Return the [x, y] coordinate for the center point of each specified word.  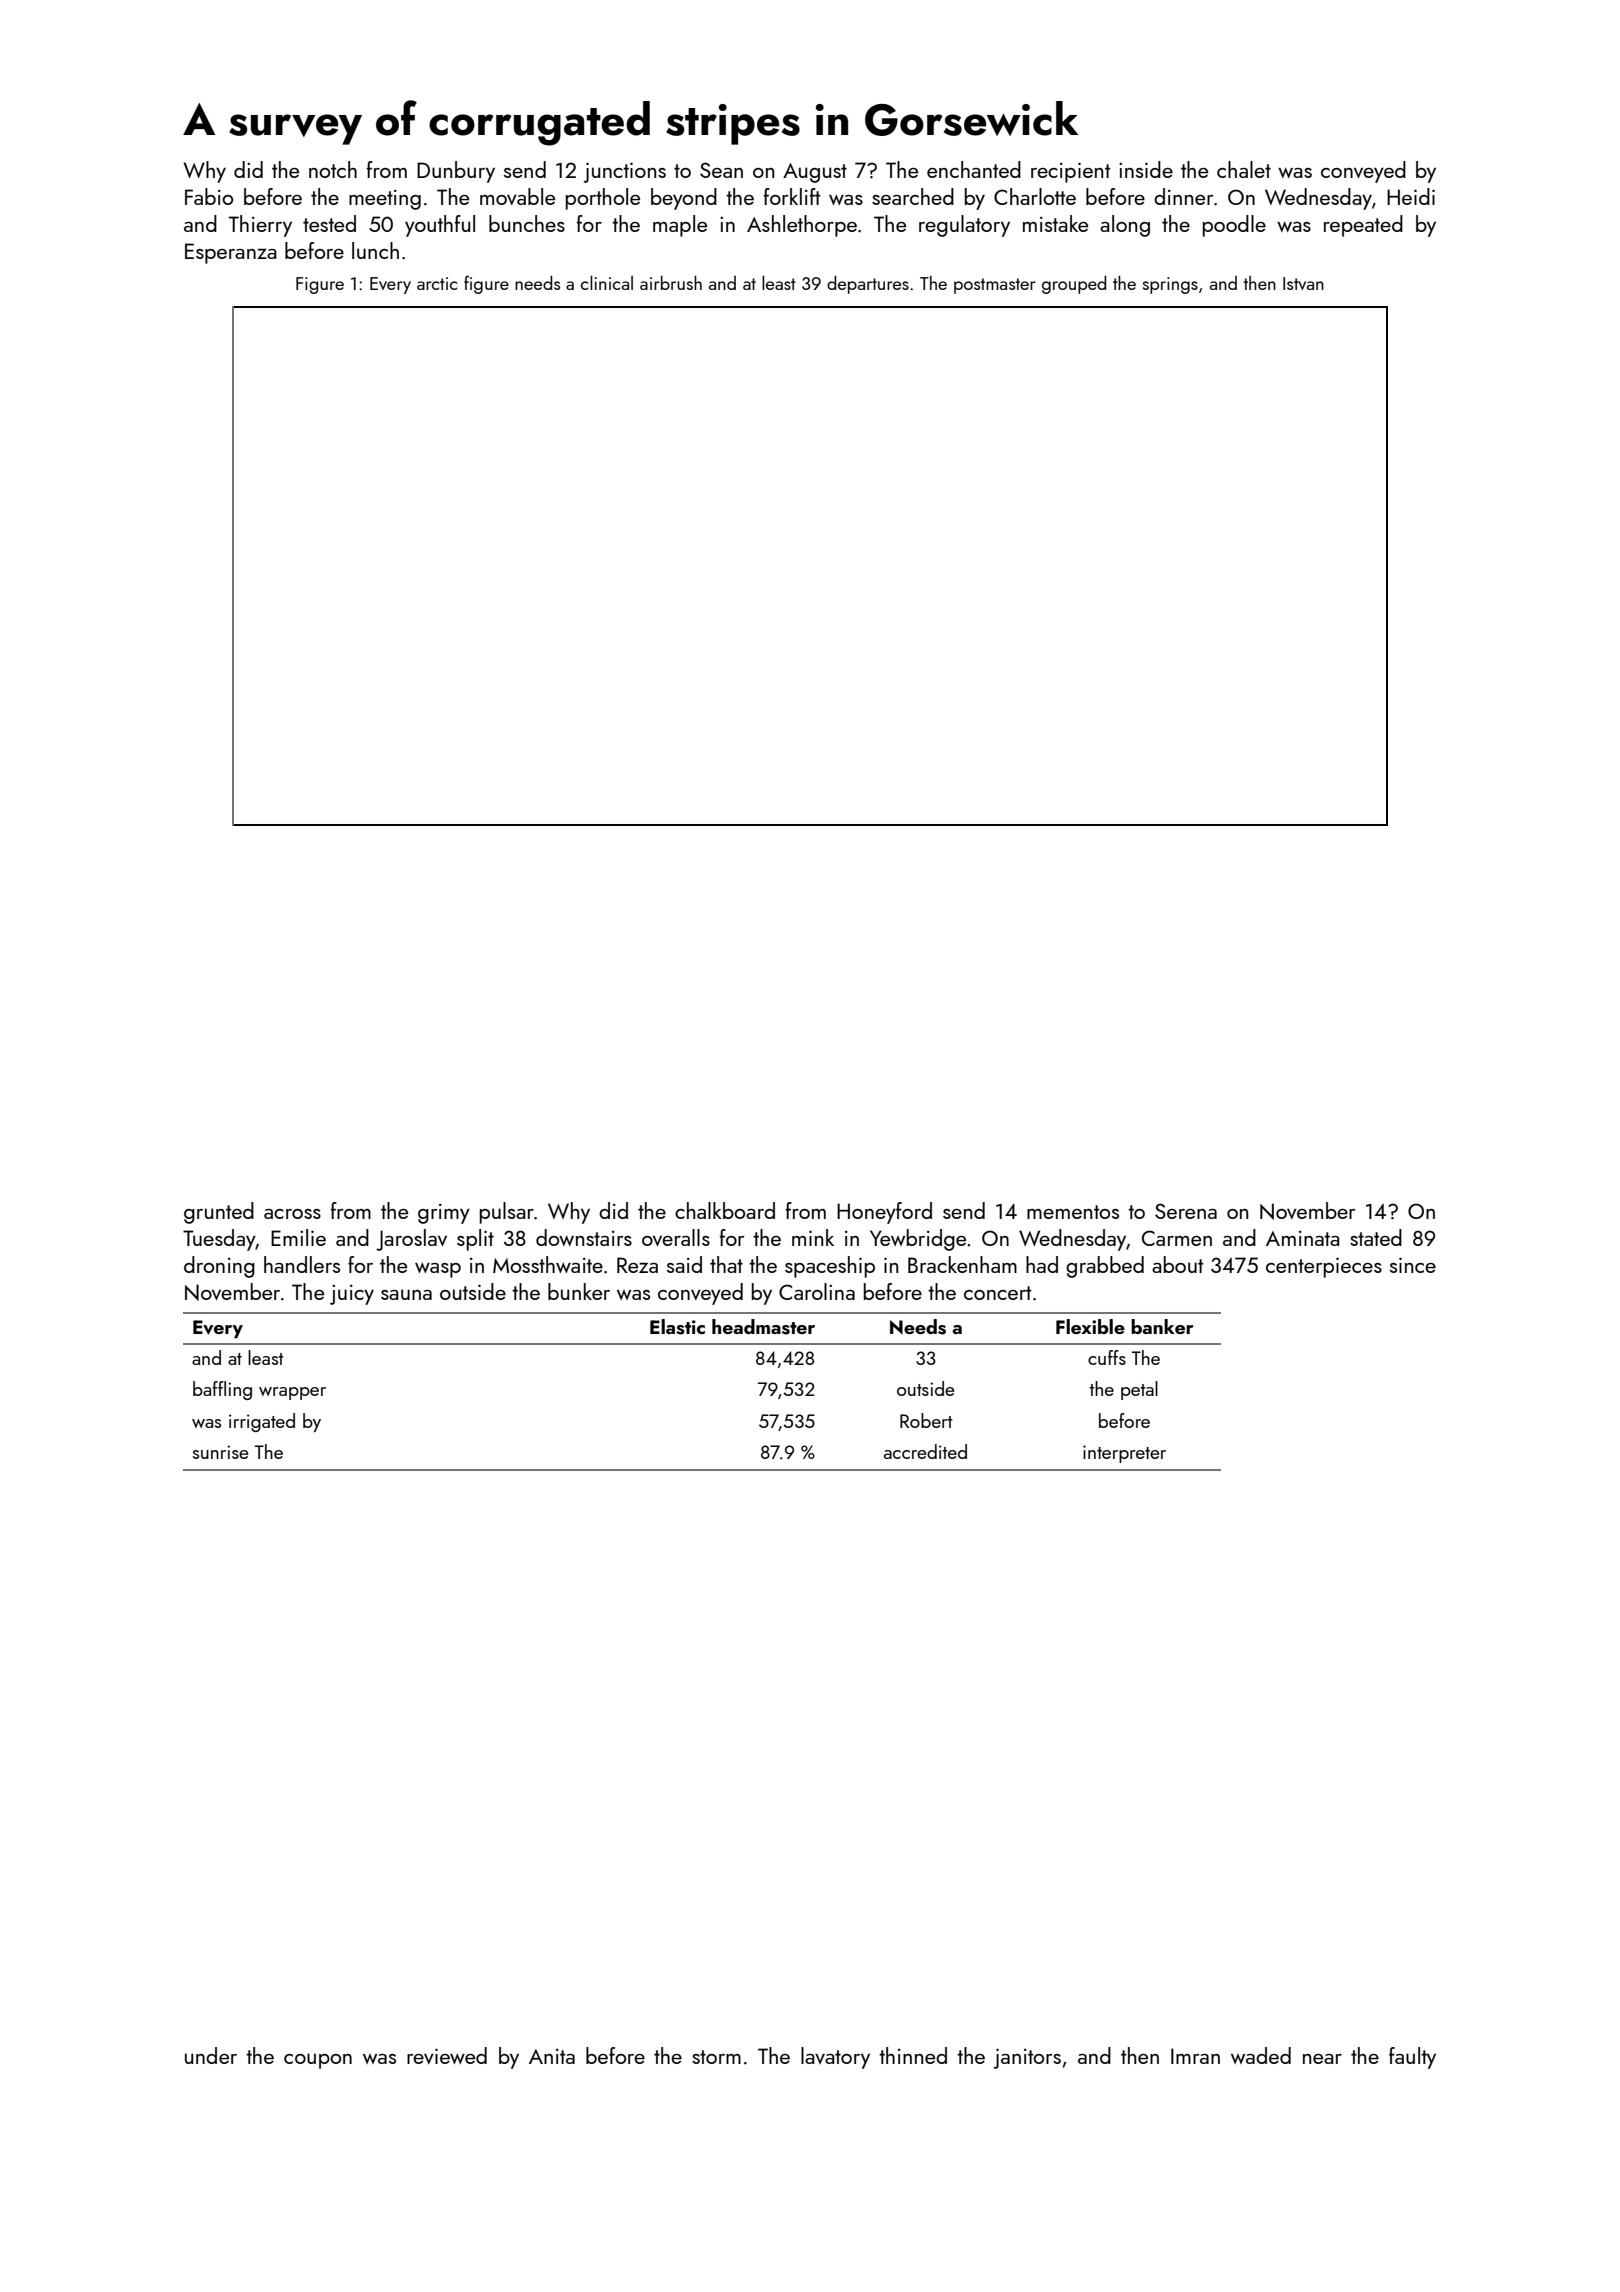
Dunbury [456, 172]
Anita [552, 2056]
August [815, 173]
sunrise [220, 1452]
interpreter [1124, 1454]
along [1125, 226]
